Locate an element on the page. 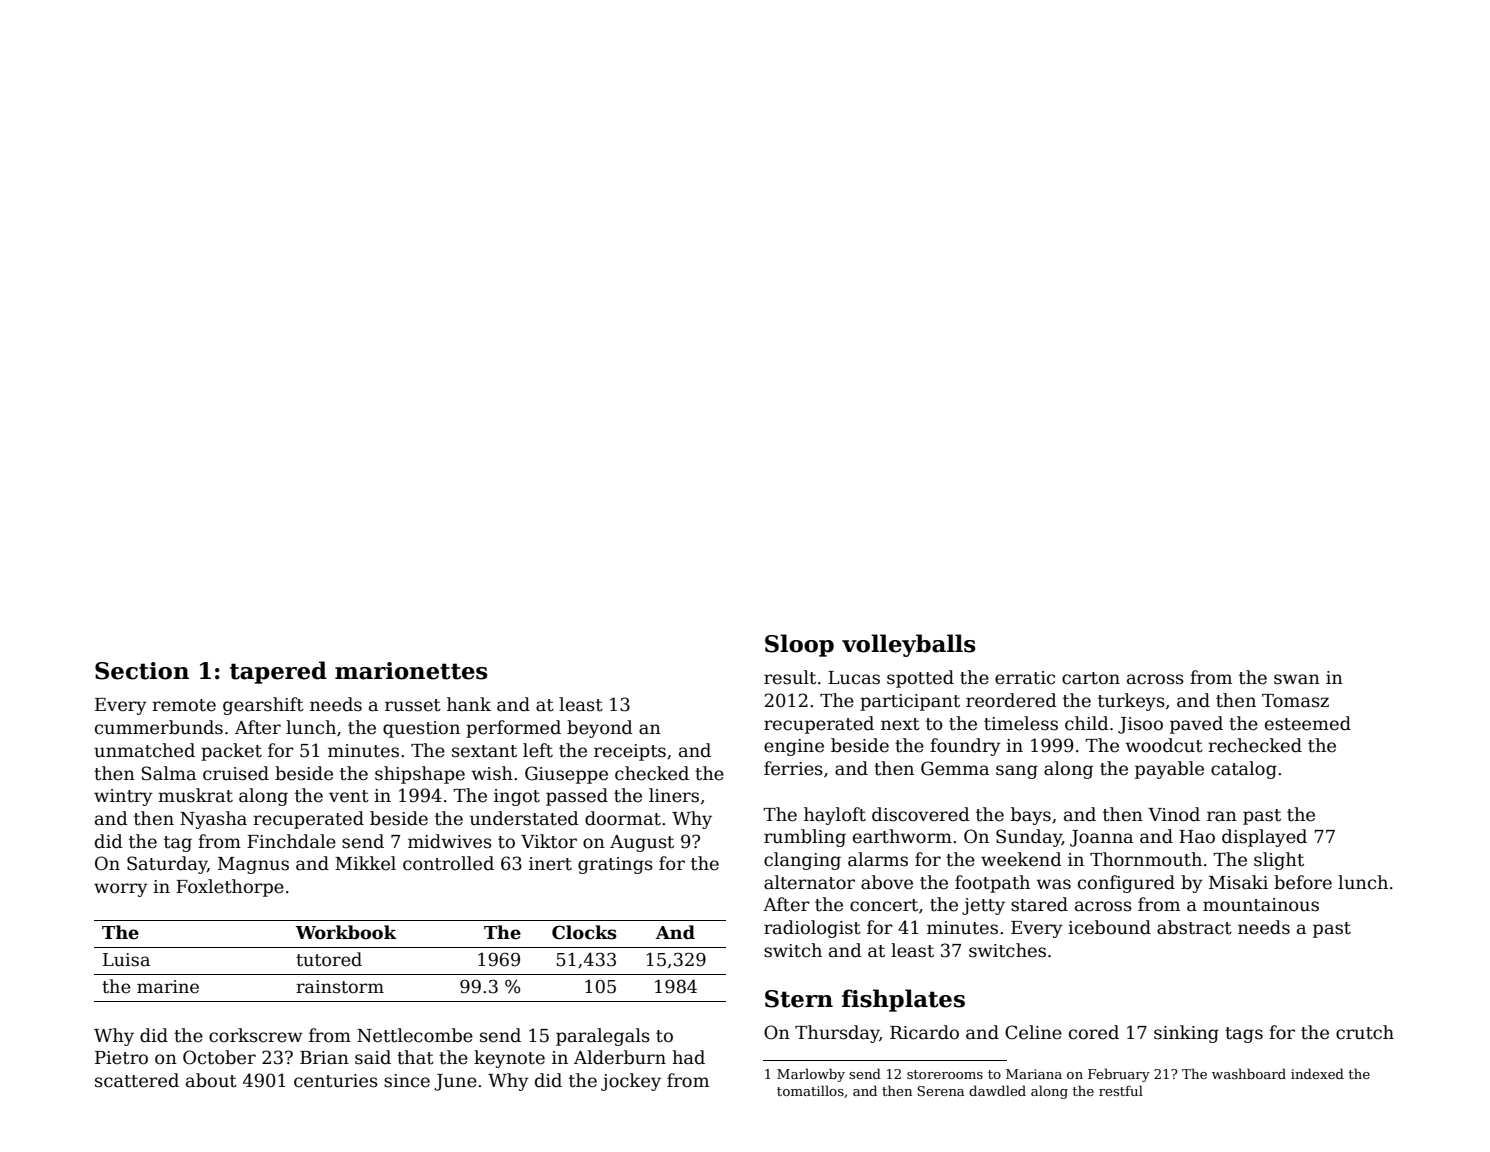 This document has width=1490, height=1152. question is located at coordinates (421, 729).
